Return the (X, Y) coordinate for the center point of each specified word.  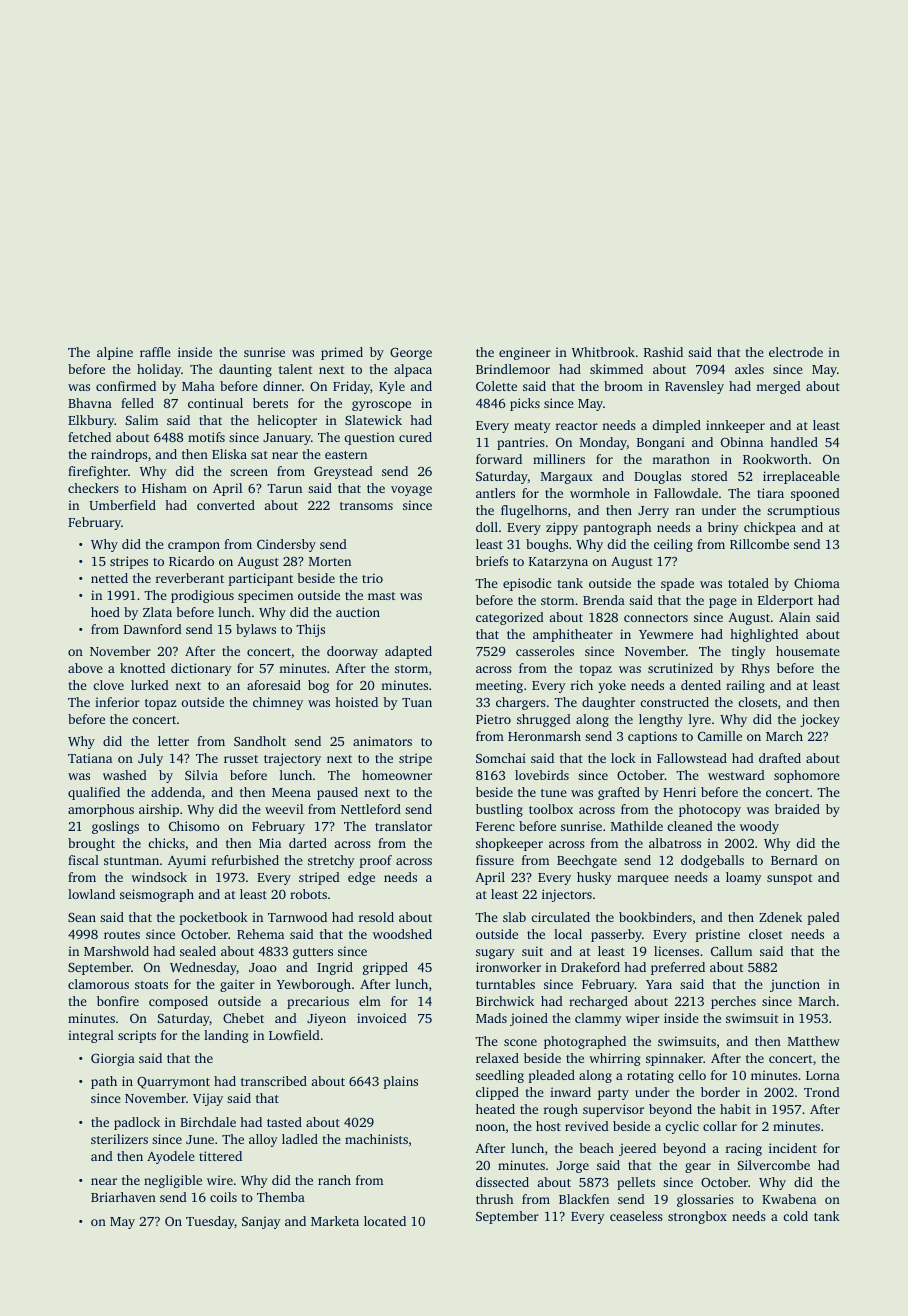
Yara (659, 984)
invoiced (382, 1018)
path (104, 1082)
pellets (636, 1183)
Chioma (817, 583)
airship (159, 810)
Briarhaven (123, 1197)
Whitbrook (603, 352)
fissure (495, 860)
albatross (675, 843)
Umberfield (122, 505)
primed (342, 353)
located (385, 1221)
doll (487, 527)
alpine (115, 353)
